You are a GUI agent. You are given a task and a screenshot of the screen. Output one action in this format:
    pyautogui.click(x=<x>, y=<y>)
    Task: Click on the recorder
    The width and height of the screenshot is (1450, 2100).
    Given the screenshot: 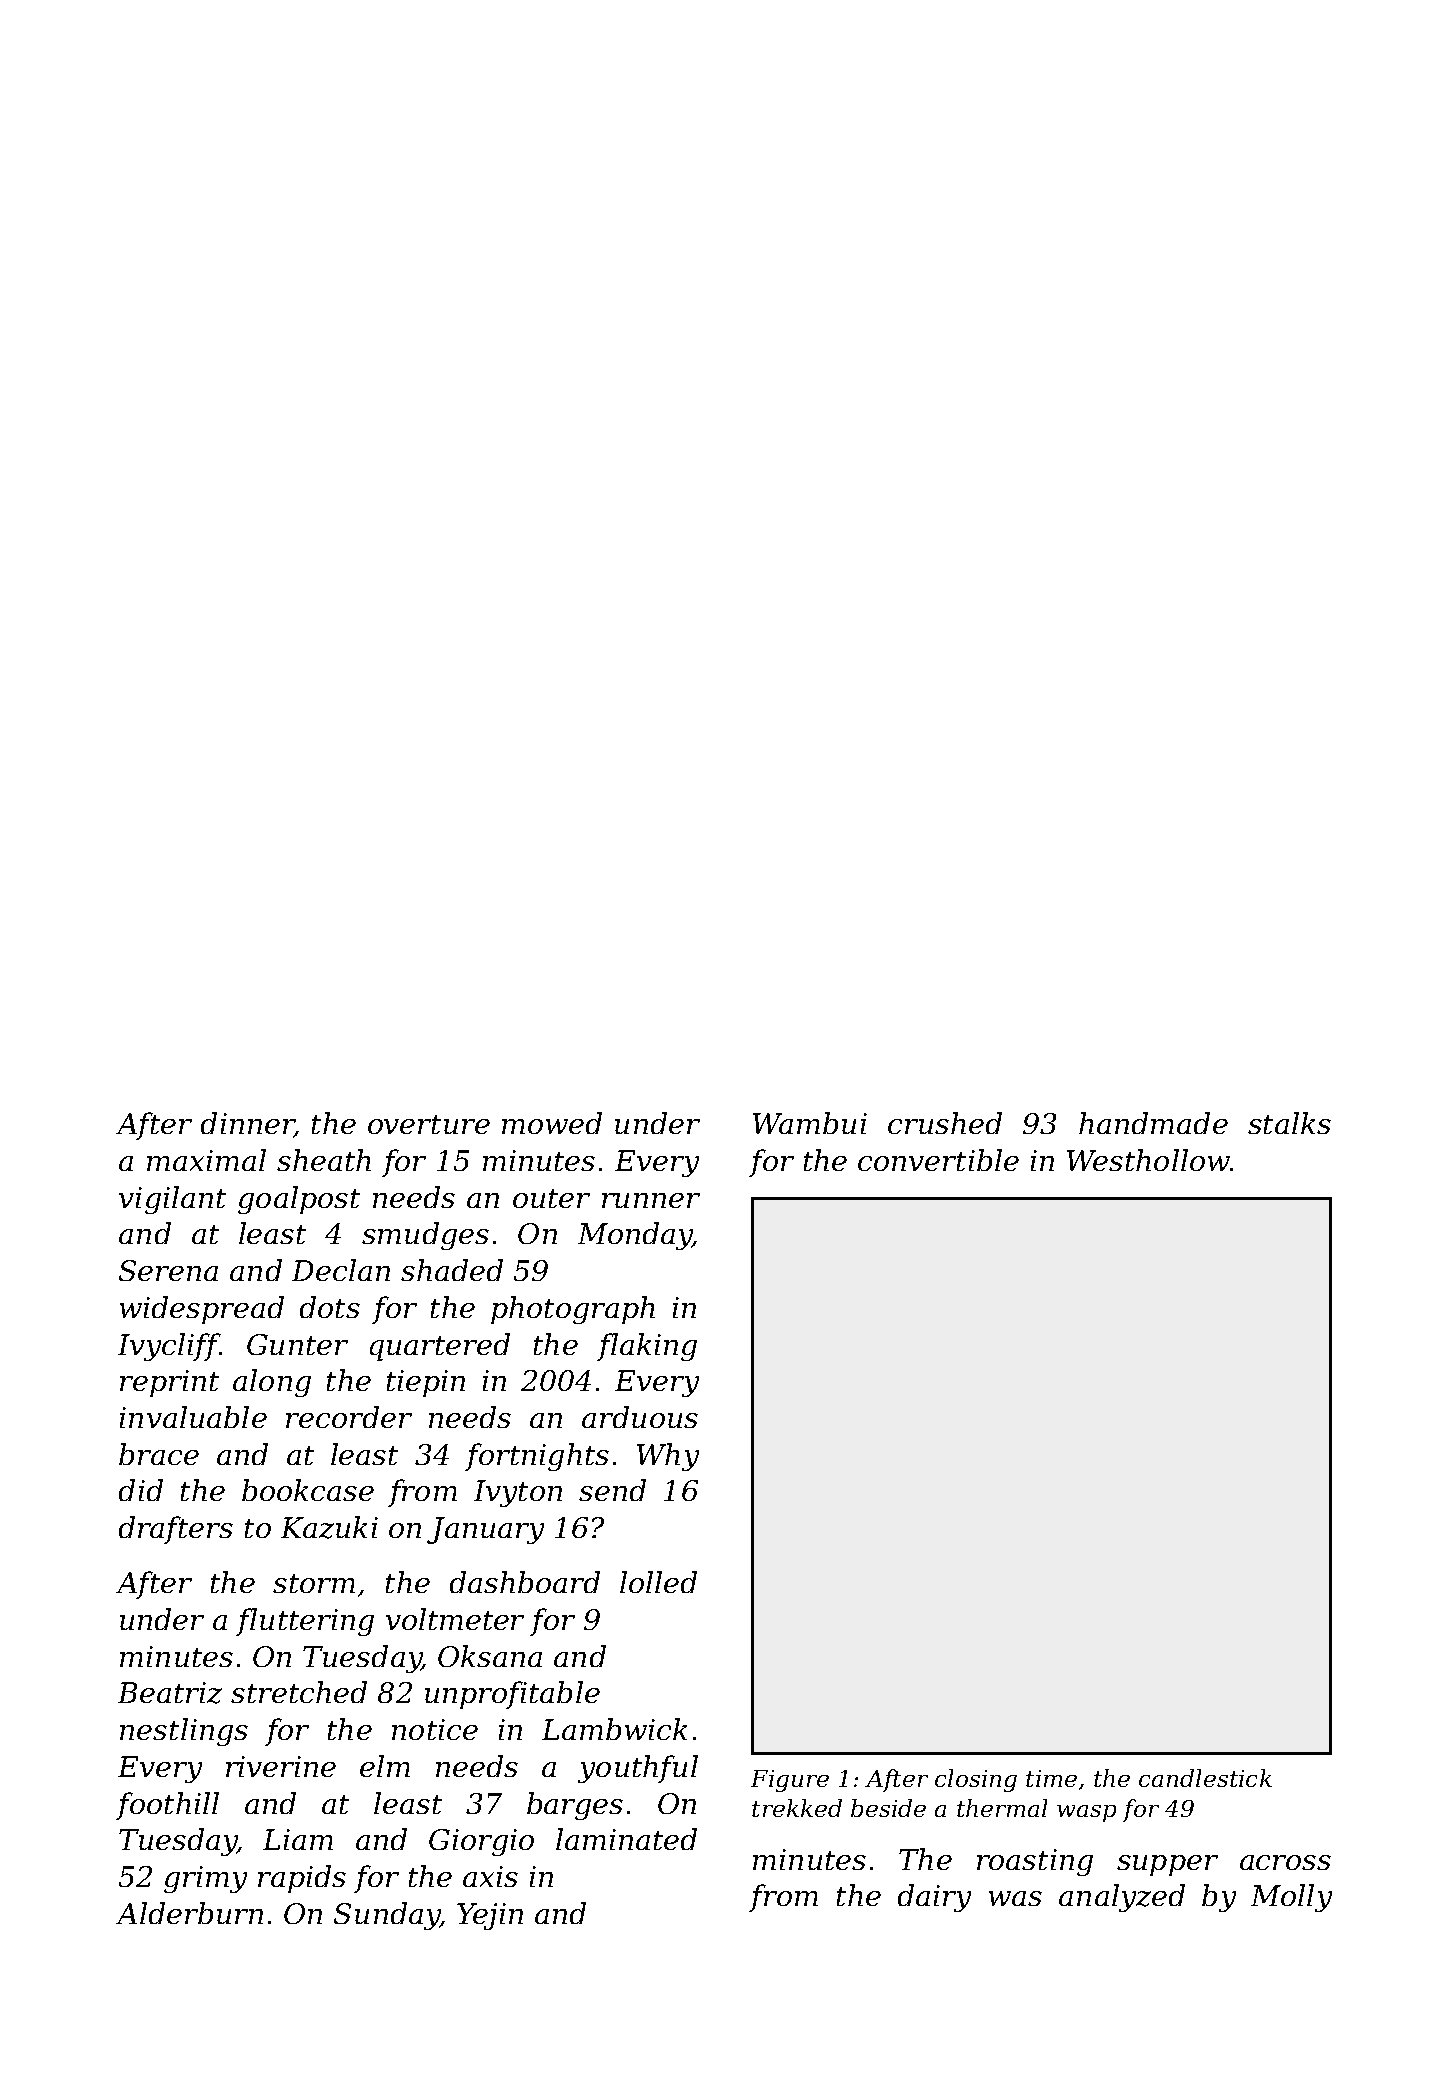 What is the action you would take?
    pyautogui.click(x=349, y=1417)
